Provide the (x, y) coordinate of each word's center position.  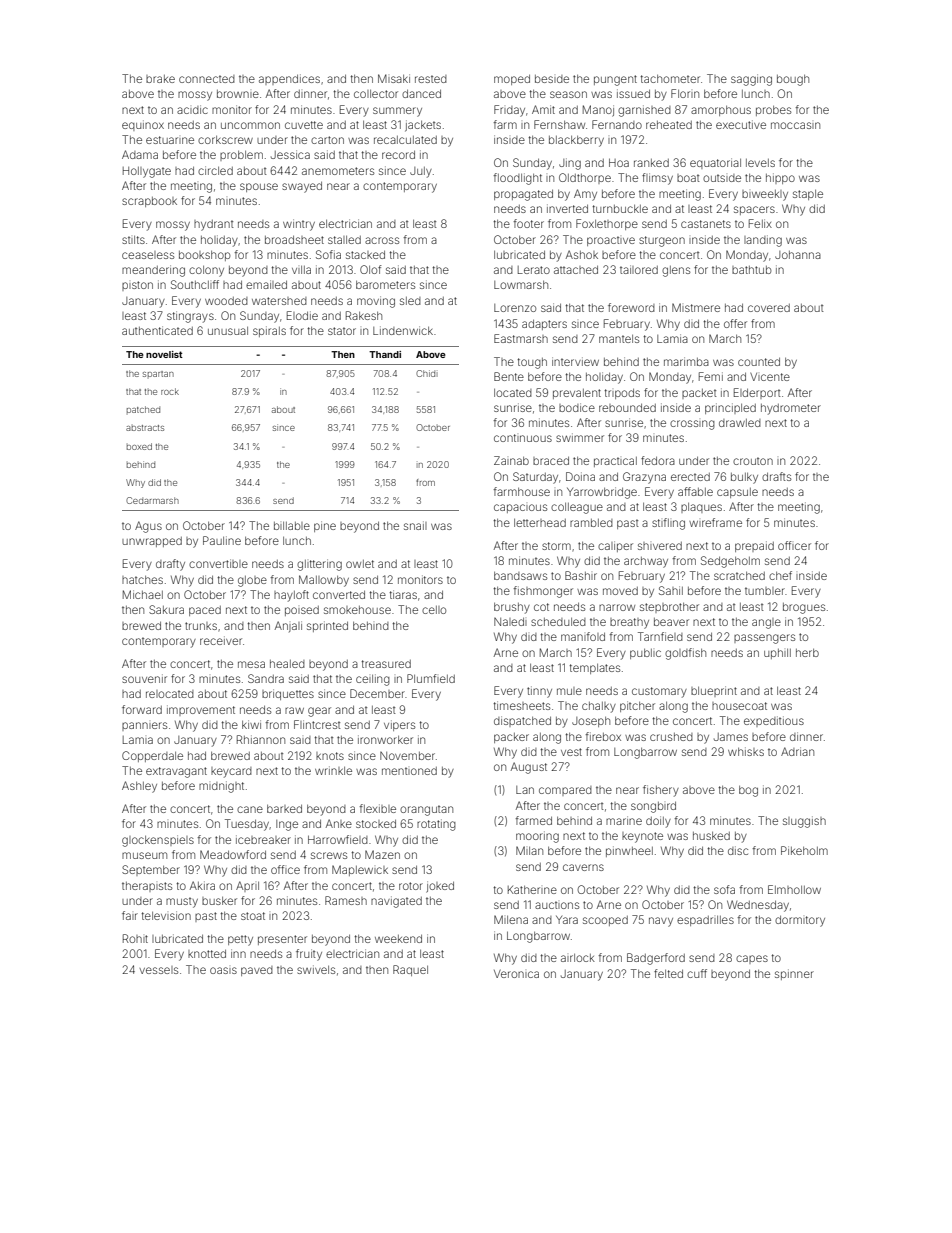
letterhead (540, 523)
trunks (201, 626)
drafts (776, 476)
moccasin (795, 125)
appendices (289, 79)
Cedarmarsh (152, 500)
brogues (804, 608)
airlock (578, 958)
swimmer (580, 437)
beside (552, 79)
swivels (316, 969)
